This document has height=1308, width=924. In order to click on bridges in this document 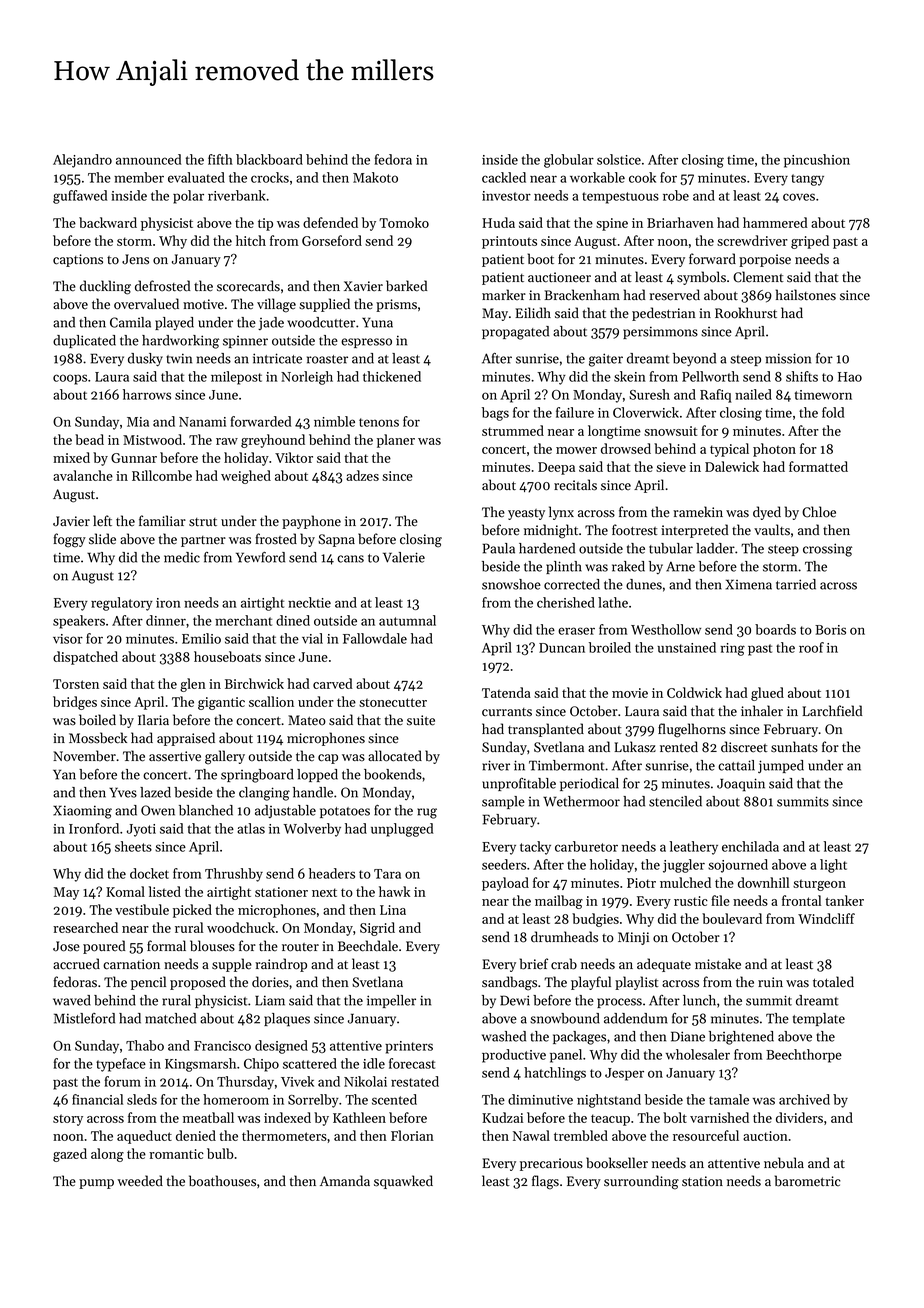, I will do `click(75, 703)`.
